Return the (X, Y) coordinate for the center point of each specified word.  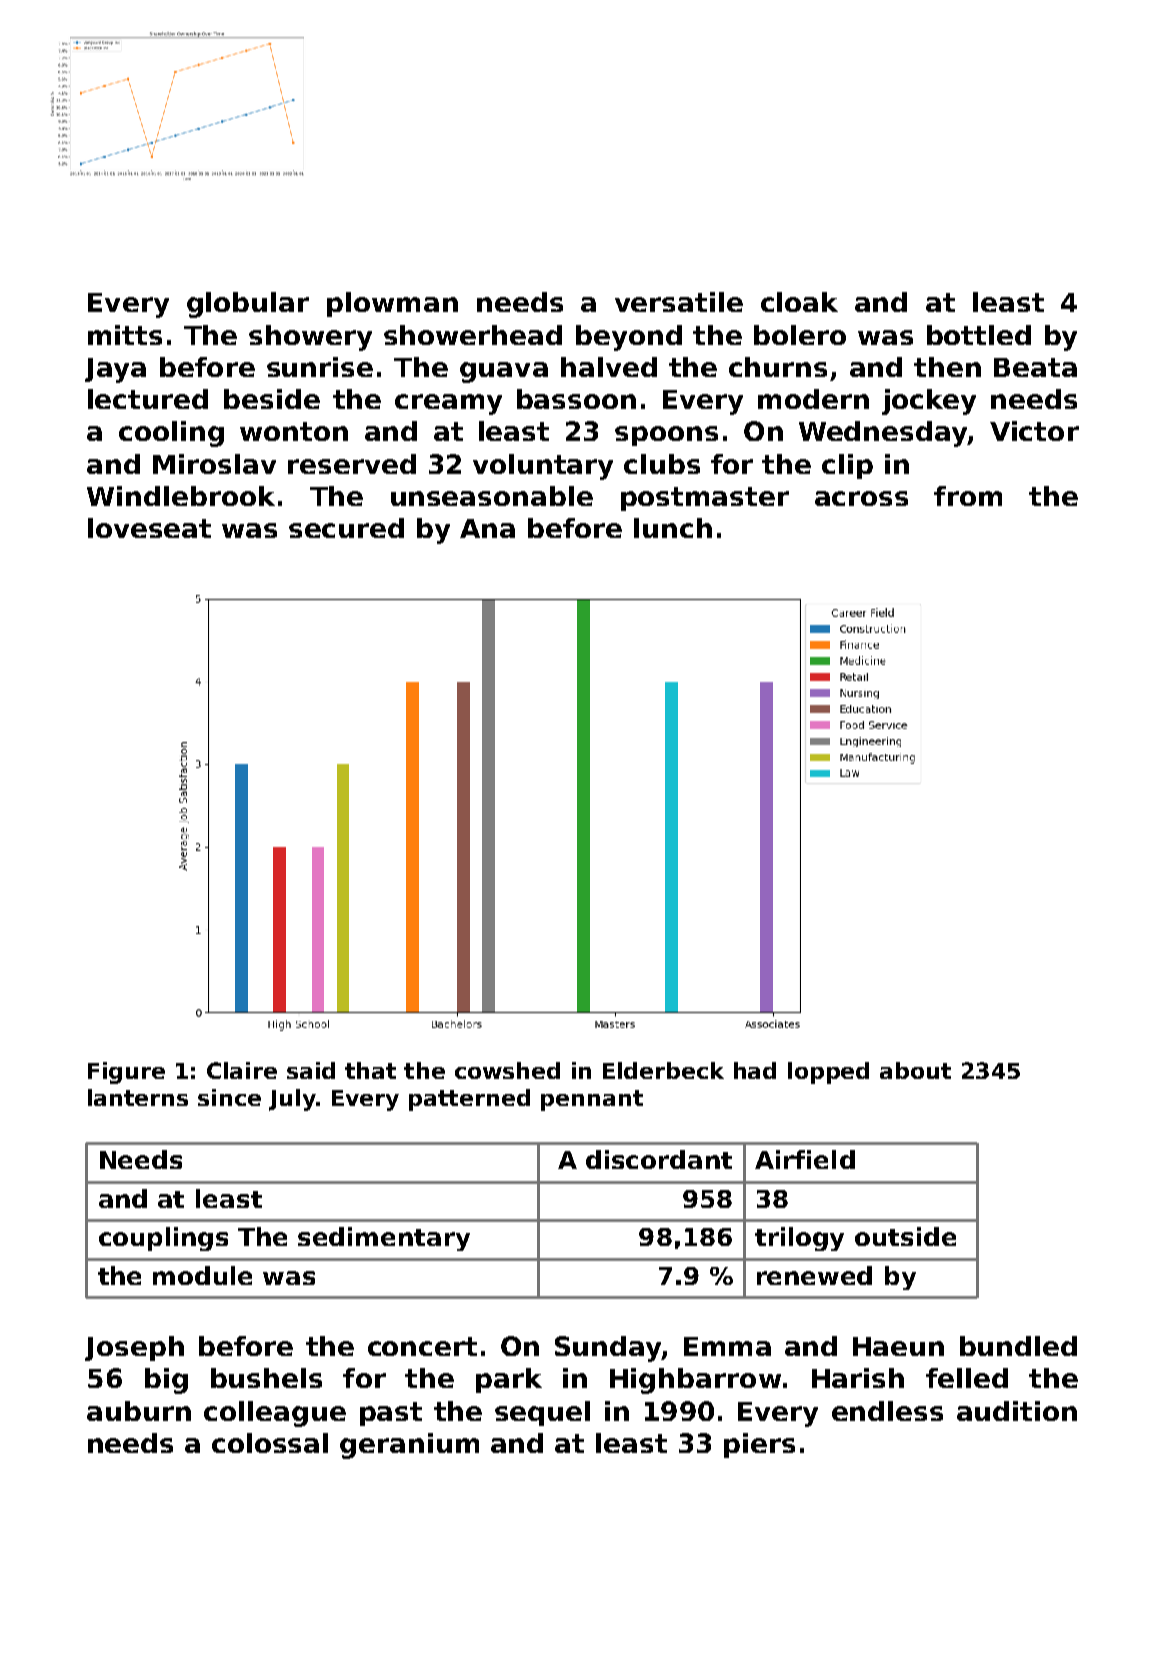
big (166, 1381)
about (915, 1070)
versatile (679, 302)
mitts (125, 335)
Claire (242, 1070)
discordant (659, 1159)
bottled (979, 335)
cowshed (507, 1070)
